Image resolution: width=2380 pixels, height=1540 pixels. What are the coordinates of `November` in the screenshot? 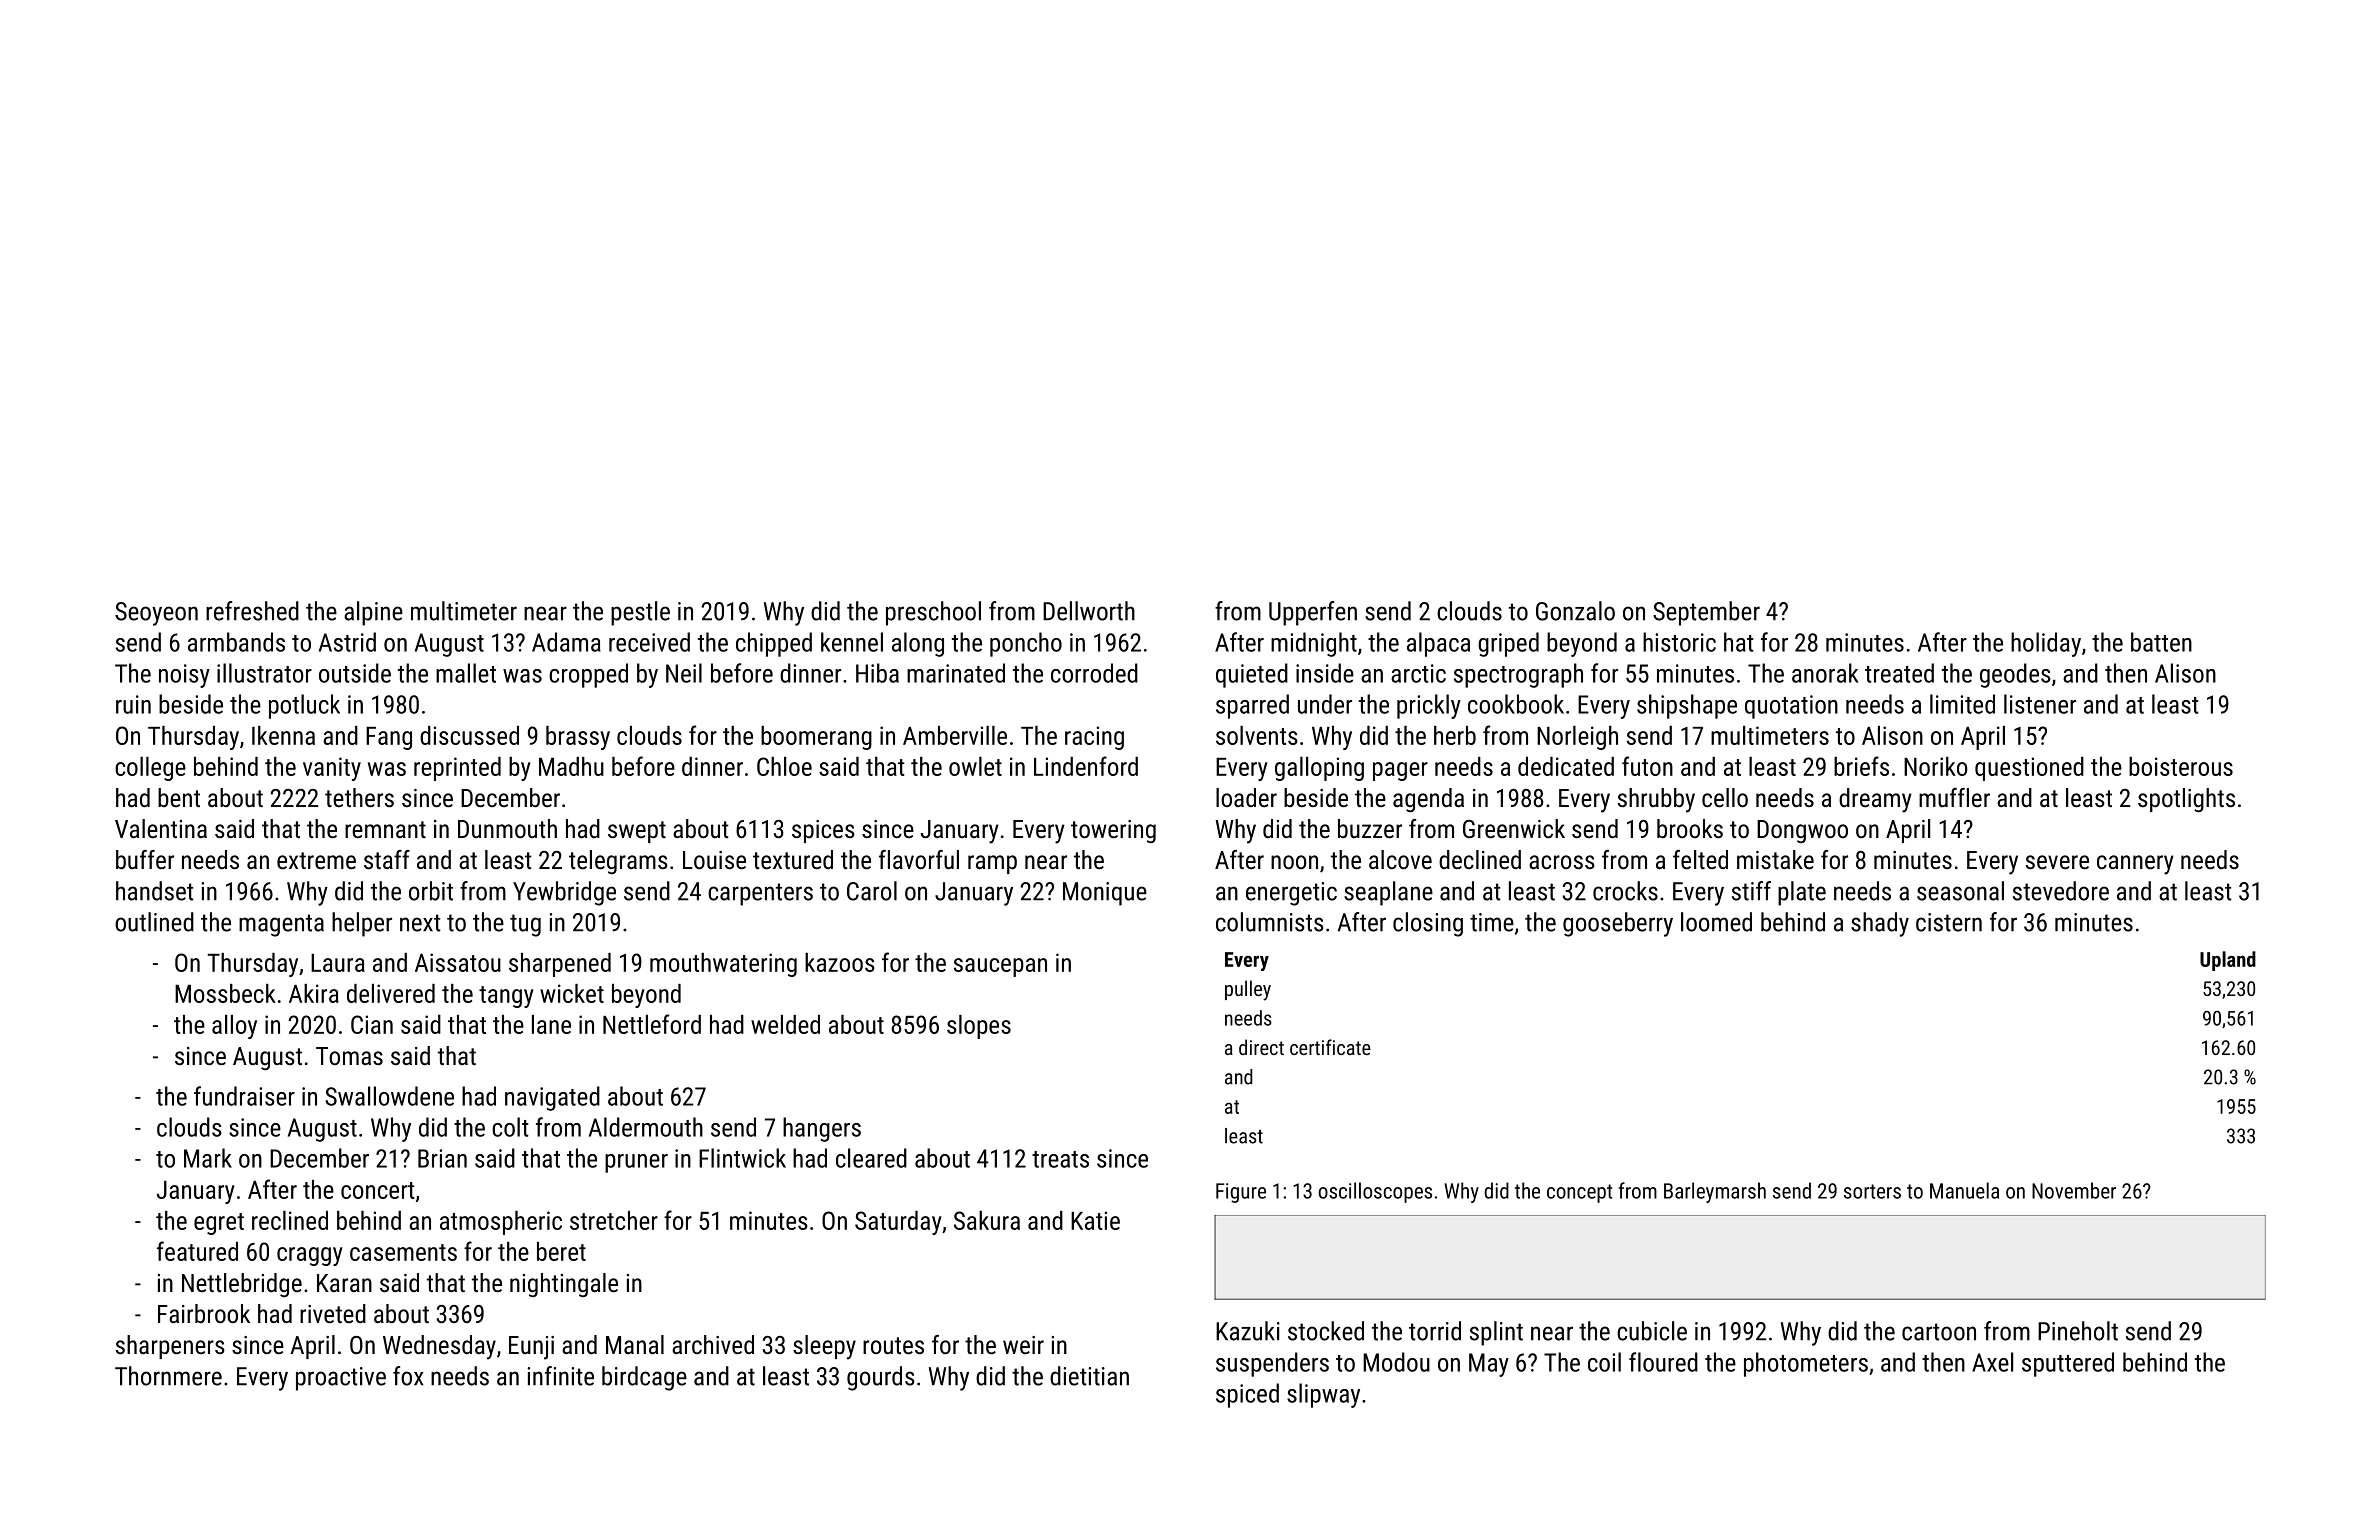 It's located at (2074, 1190).
